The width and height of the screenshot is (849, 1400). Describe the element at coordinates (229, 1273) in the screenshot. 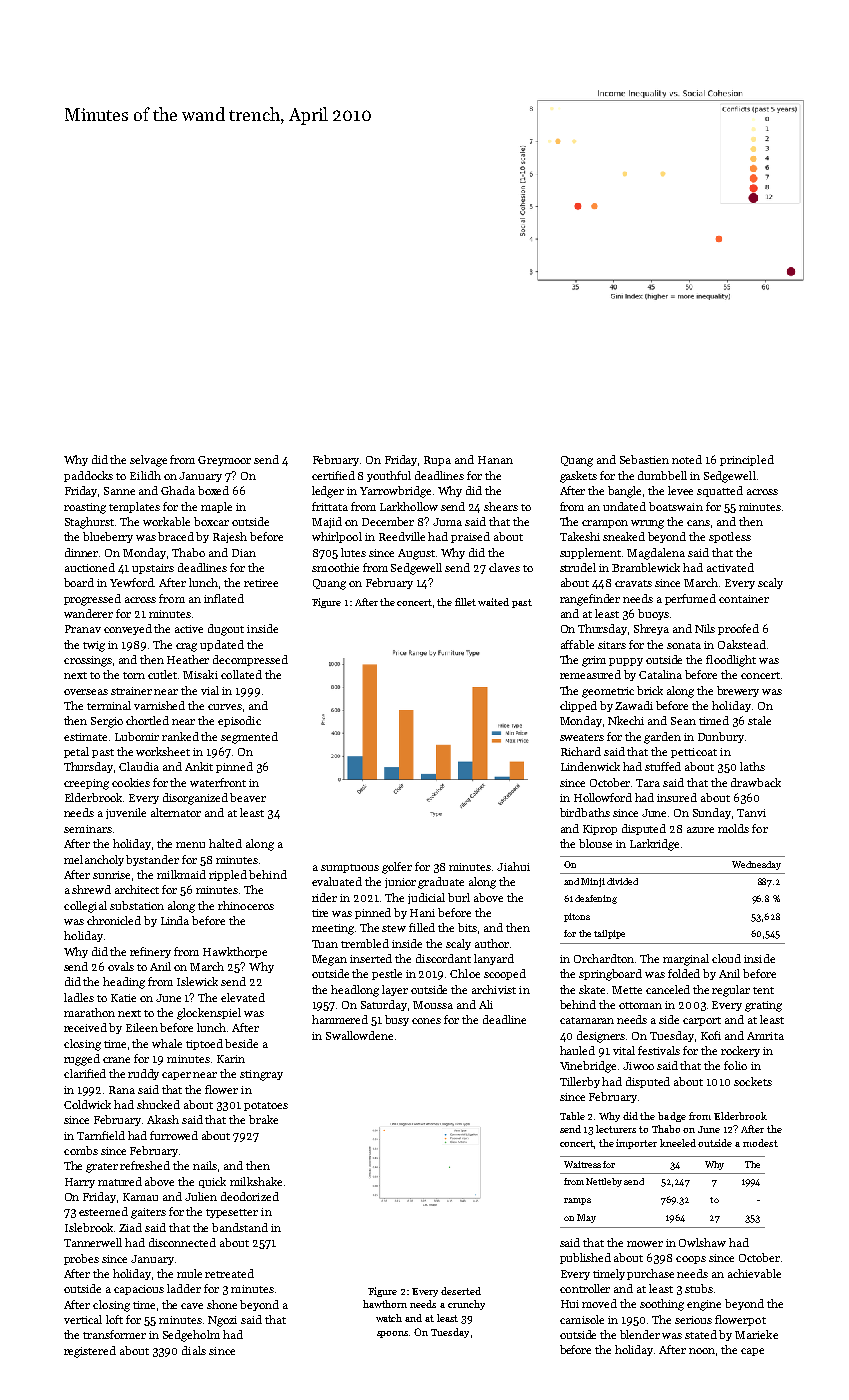

I see `retreated` at that location.
